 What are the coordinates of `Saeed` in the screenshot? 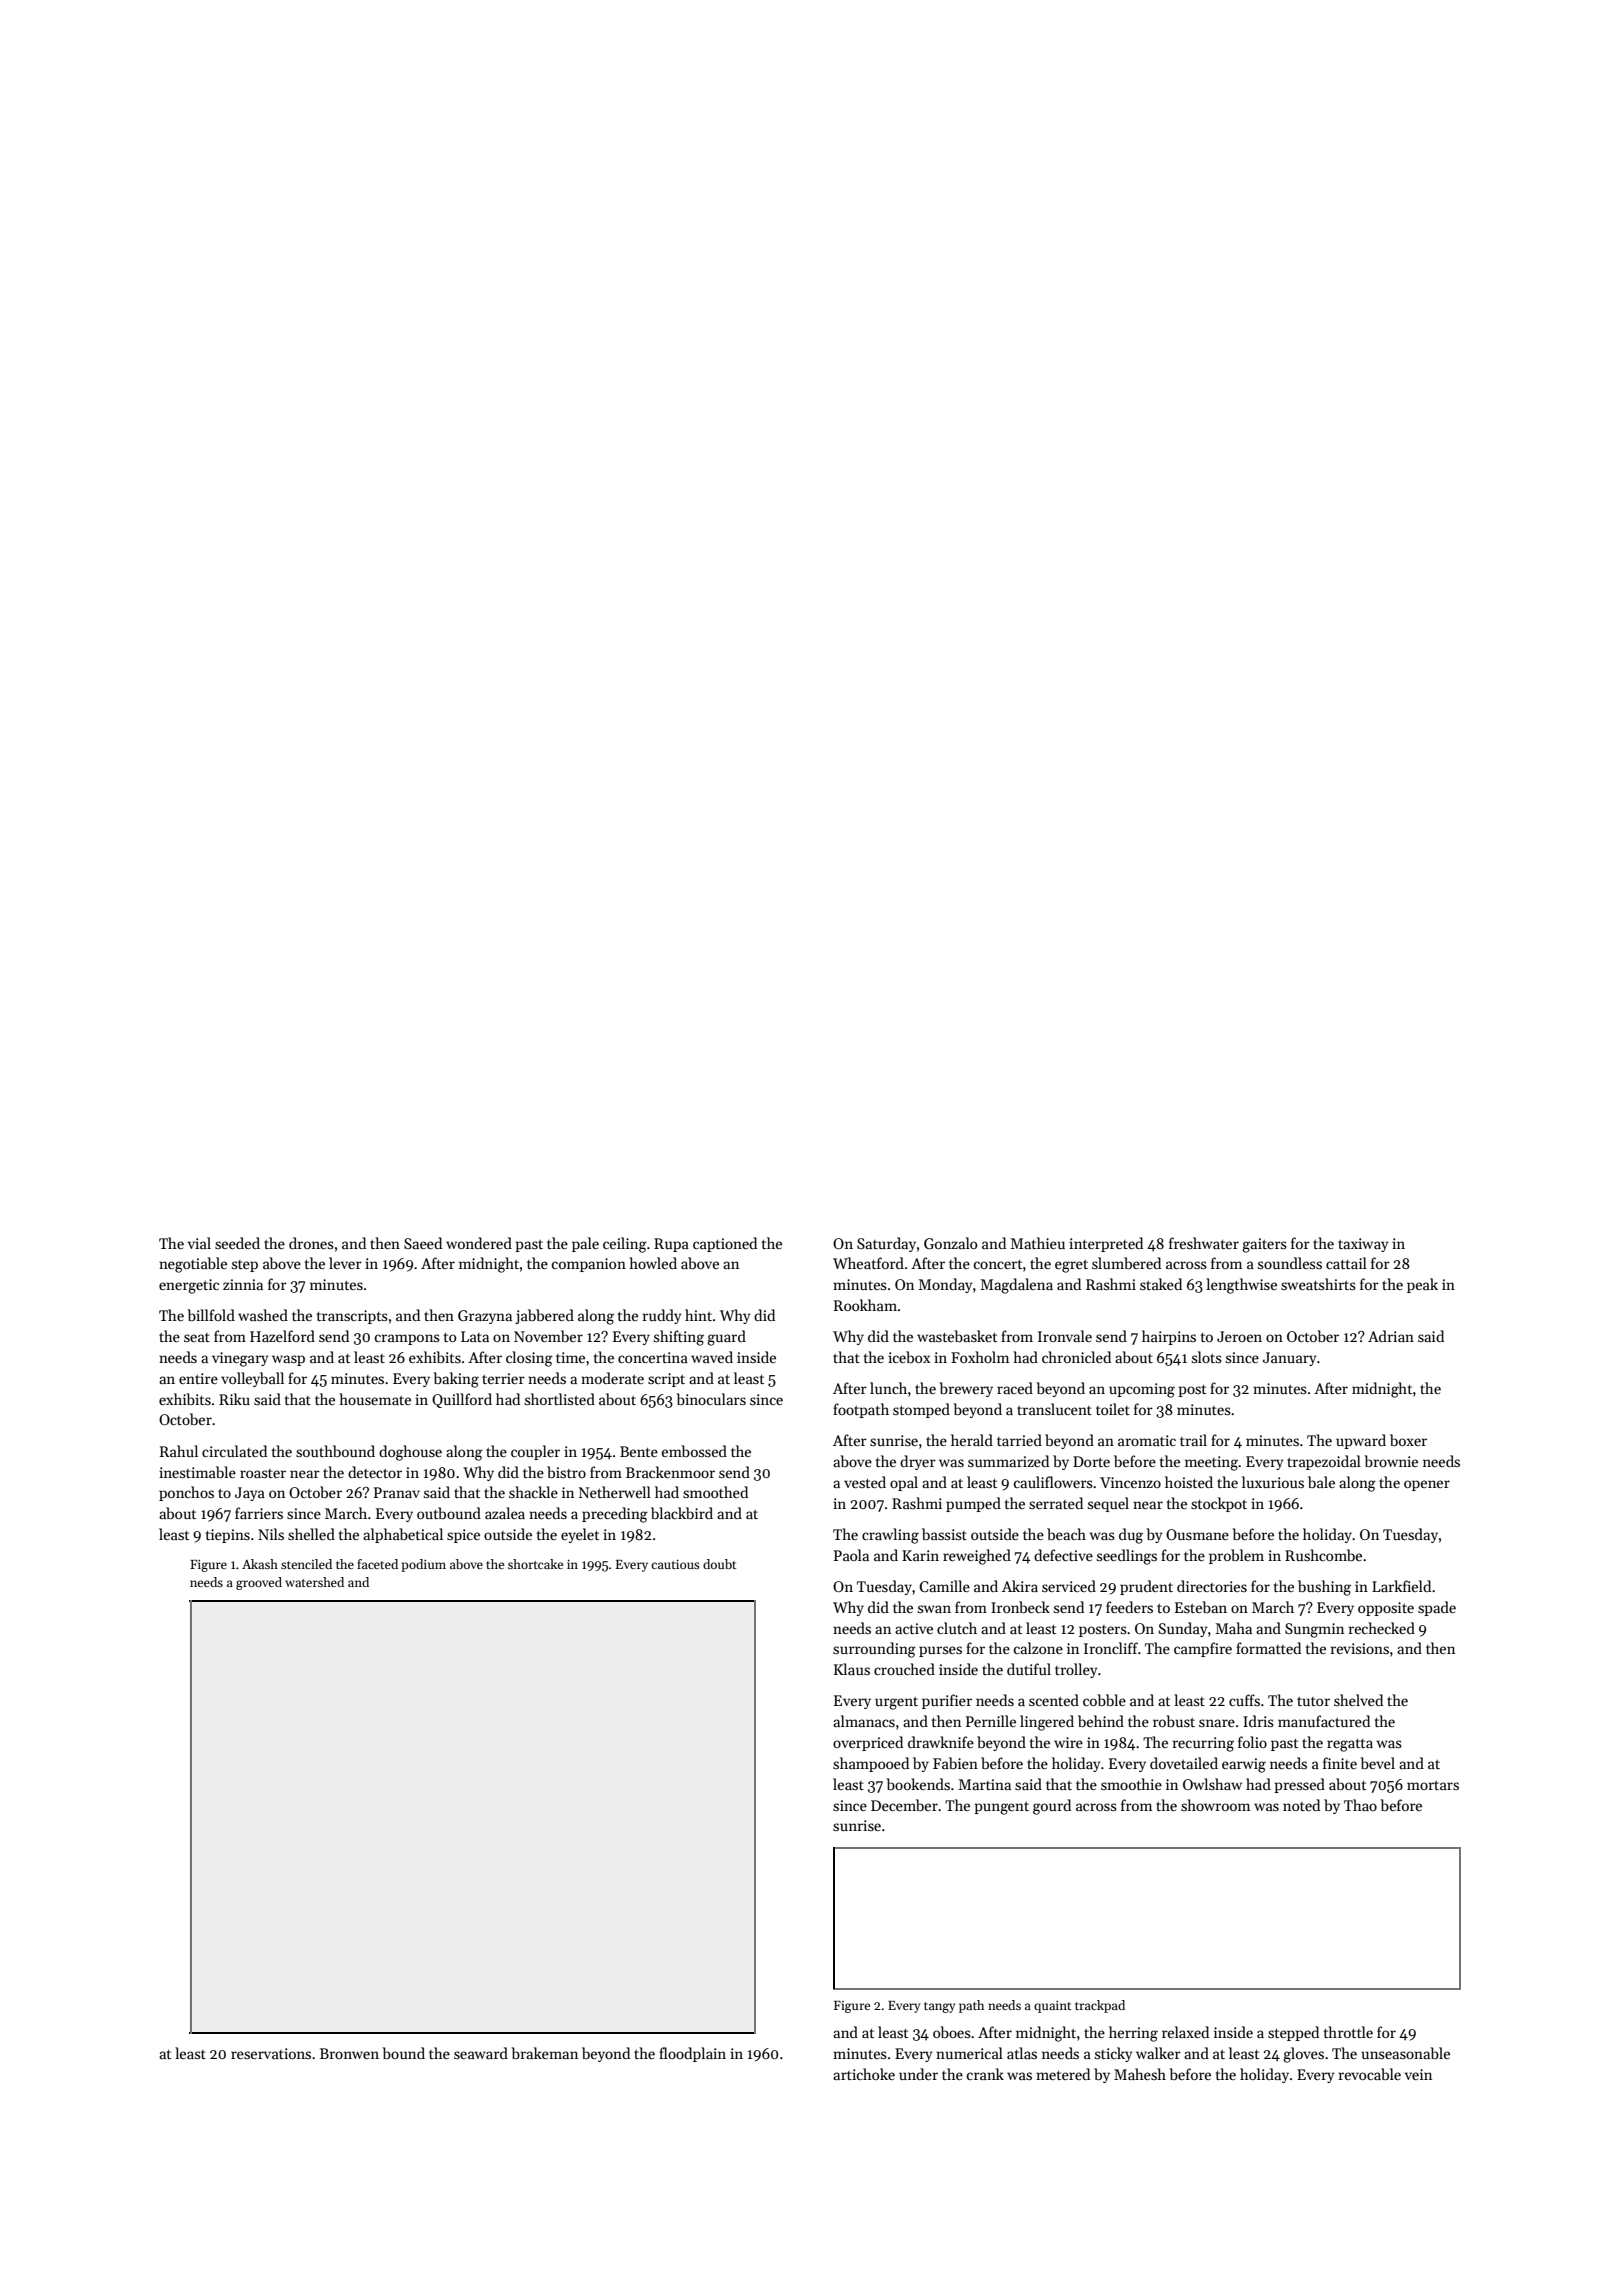 It's located at (423, 1243).
